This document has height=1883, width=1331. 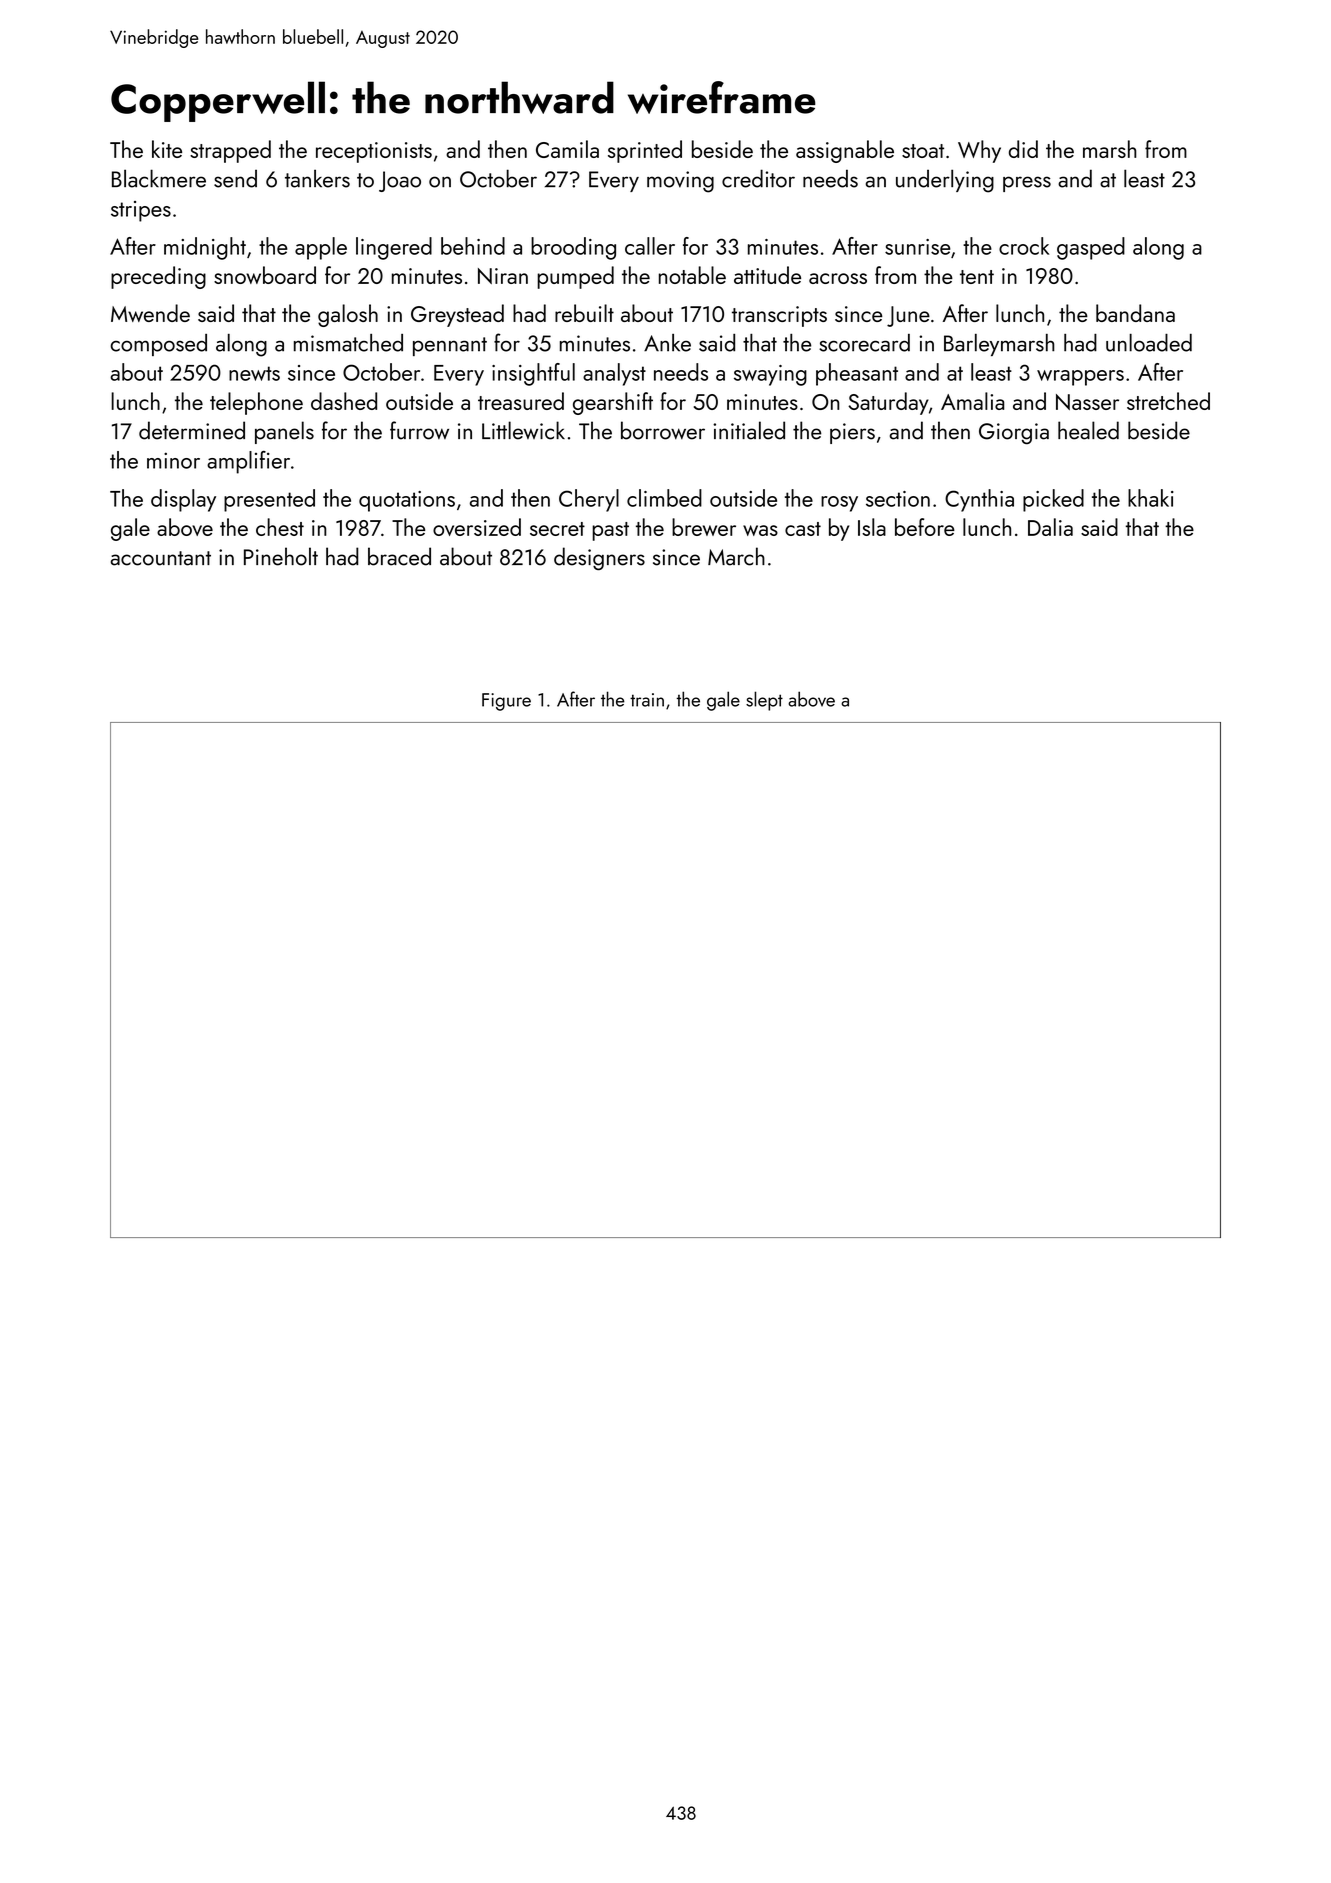 I want to click on slept, so click(x=764, y=701).
